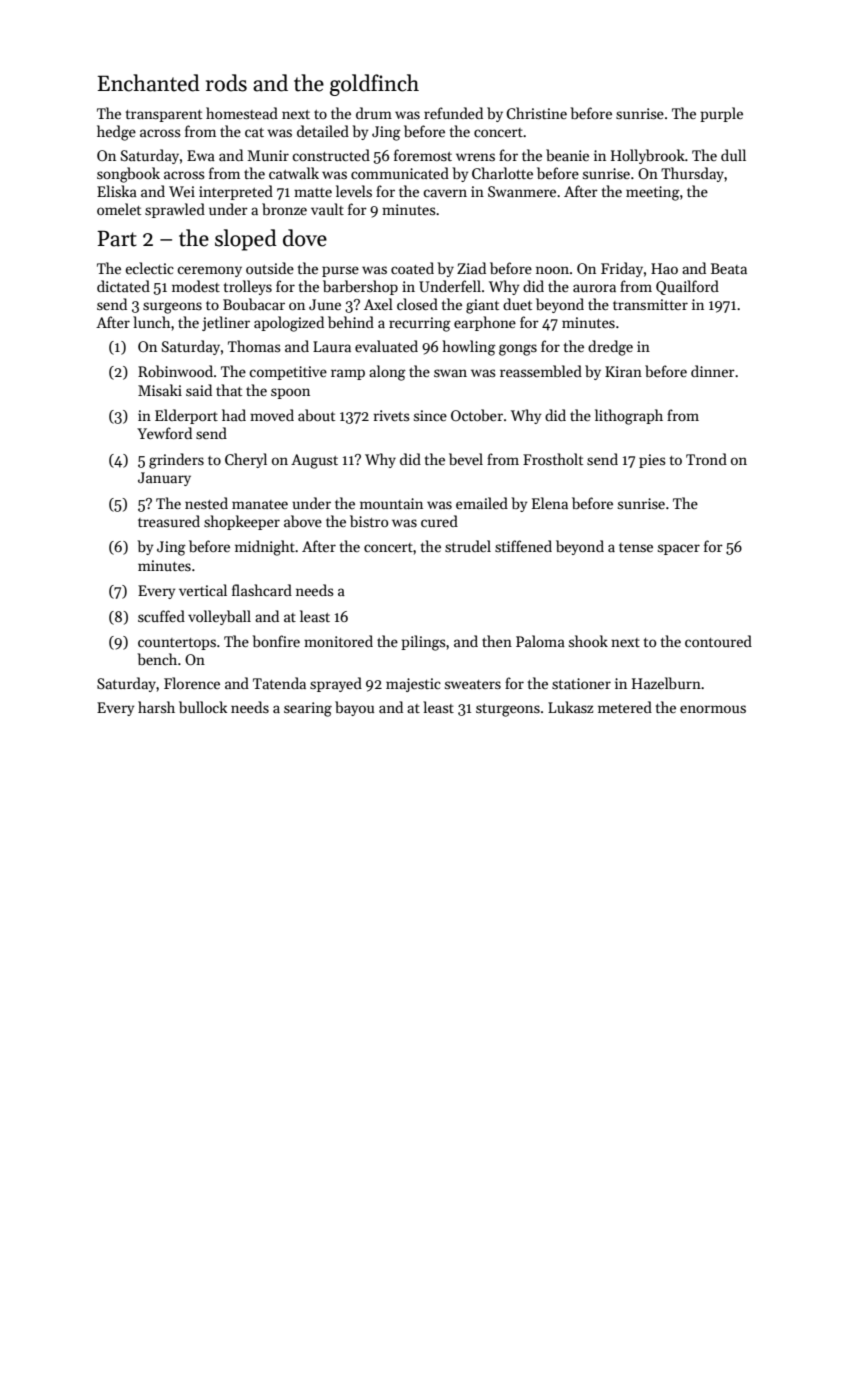  I want to click on spacer, so click(679, 549).
